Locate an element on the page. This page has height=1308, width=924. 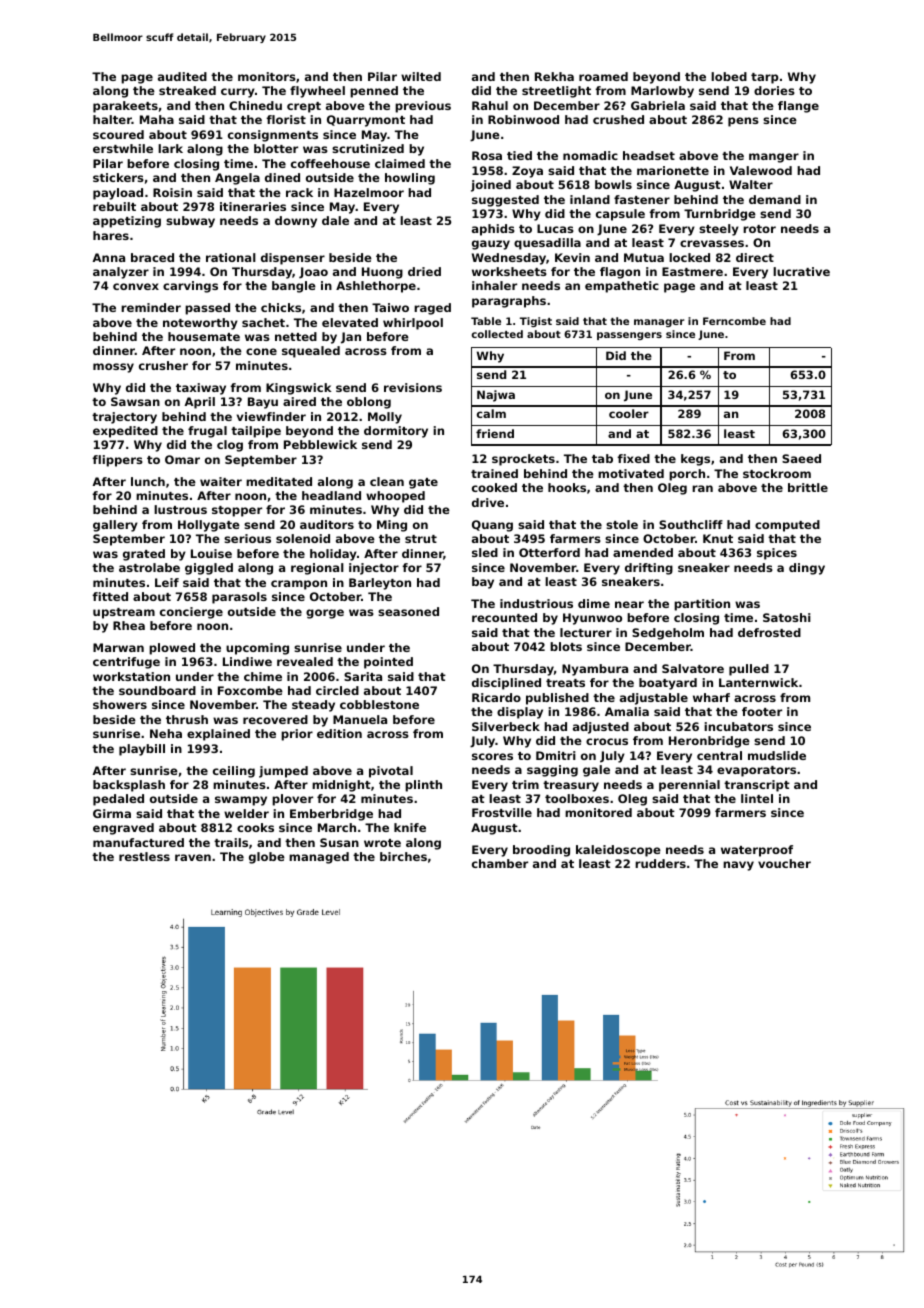
Girma is located at coordinates (112, 813).
